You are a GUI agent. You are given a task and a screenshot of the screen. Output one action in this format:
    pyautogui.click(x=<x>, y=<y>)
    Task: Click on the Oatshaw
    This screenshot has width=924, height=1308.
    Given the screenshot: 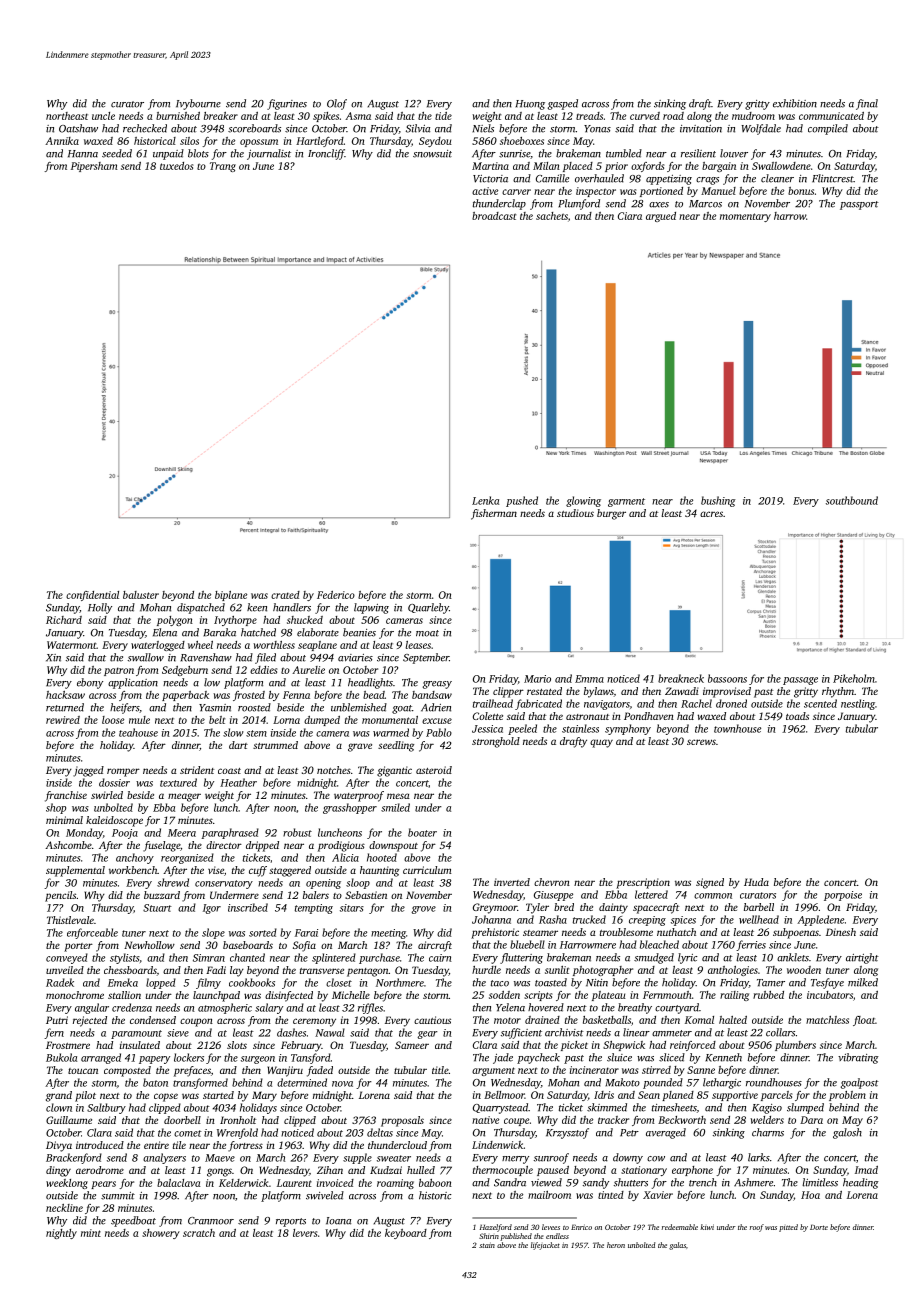 What is the action you would take?
    pyautogui.click(x=78, y=128)
